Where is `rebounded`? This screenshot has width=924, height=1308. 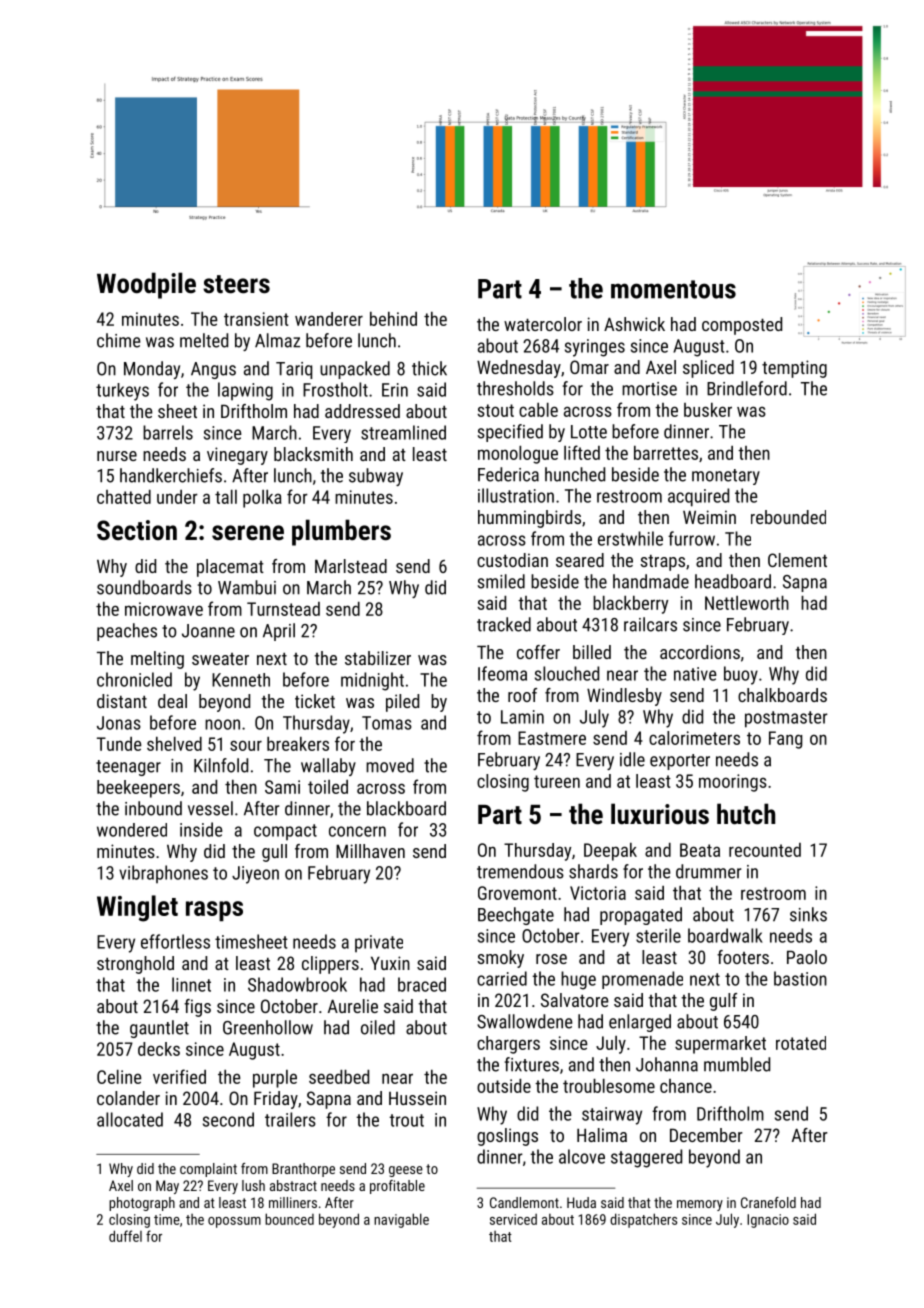 rebounded is located at coordinates (788, 517).
